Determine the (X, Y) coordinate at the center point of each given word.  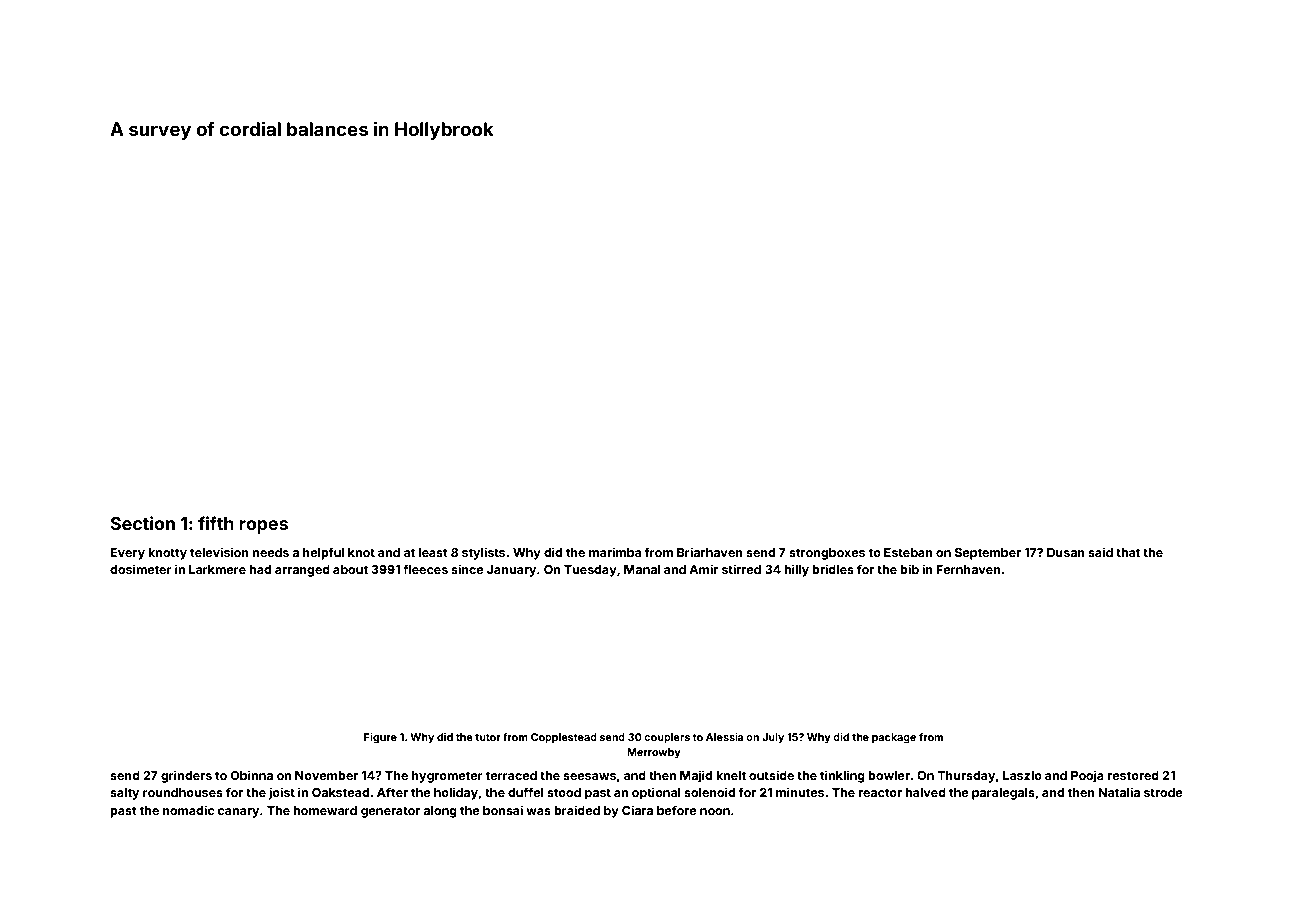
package (894, 738)
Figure (380, 738)
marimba (615, 552)
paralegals (1003, 794)
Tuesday (590, 571)
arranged (302, 571)
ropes (263, 527)
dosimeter (141, 569)
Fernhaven (968, 569)
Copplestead (564, 738)
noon (715, 811)
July (773, 738)
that (1128, 552)
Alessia (725, 737)
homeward (325, 810)
